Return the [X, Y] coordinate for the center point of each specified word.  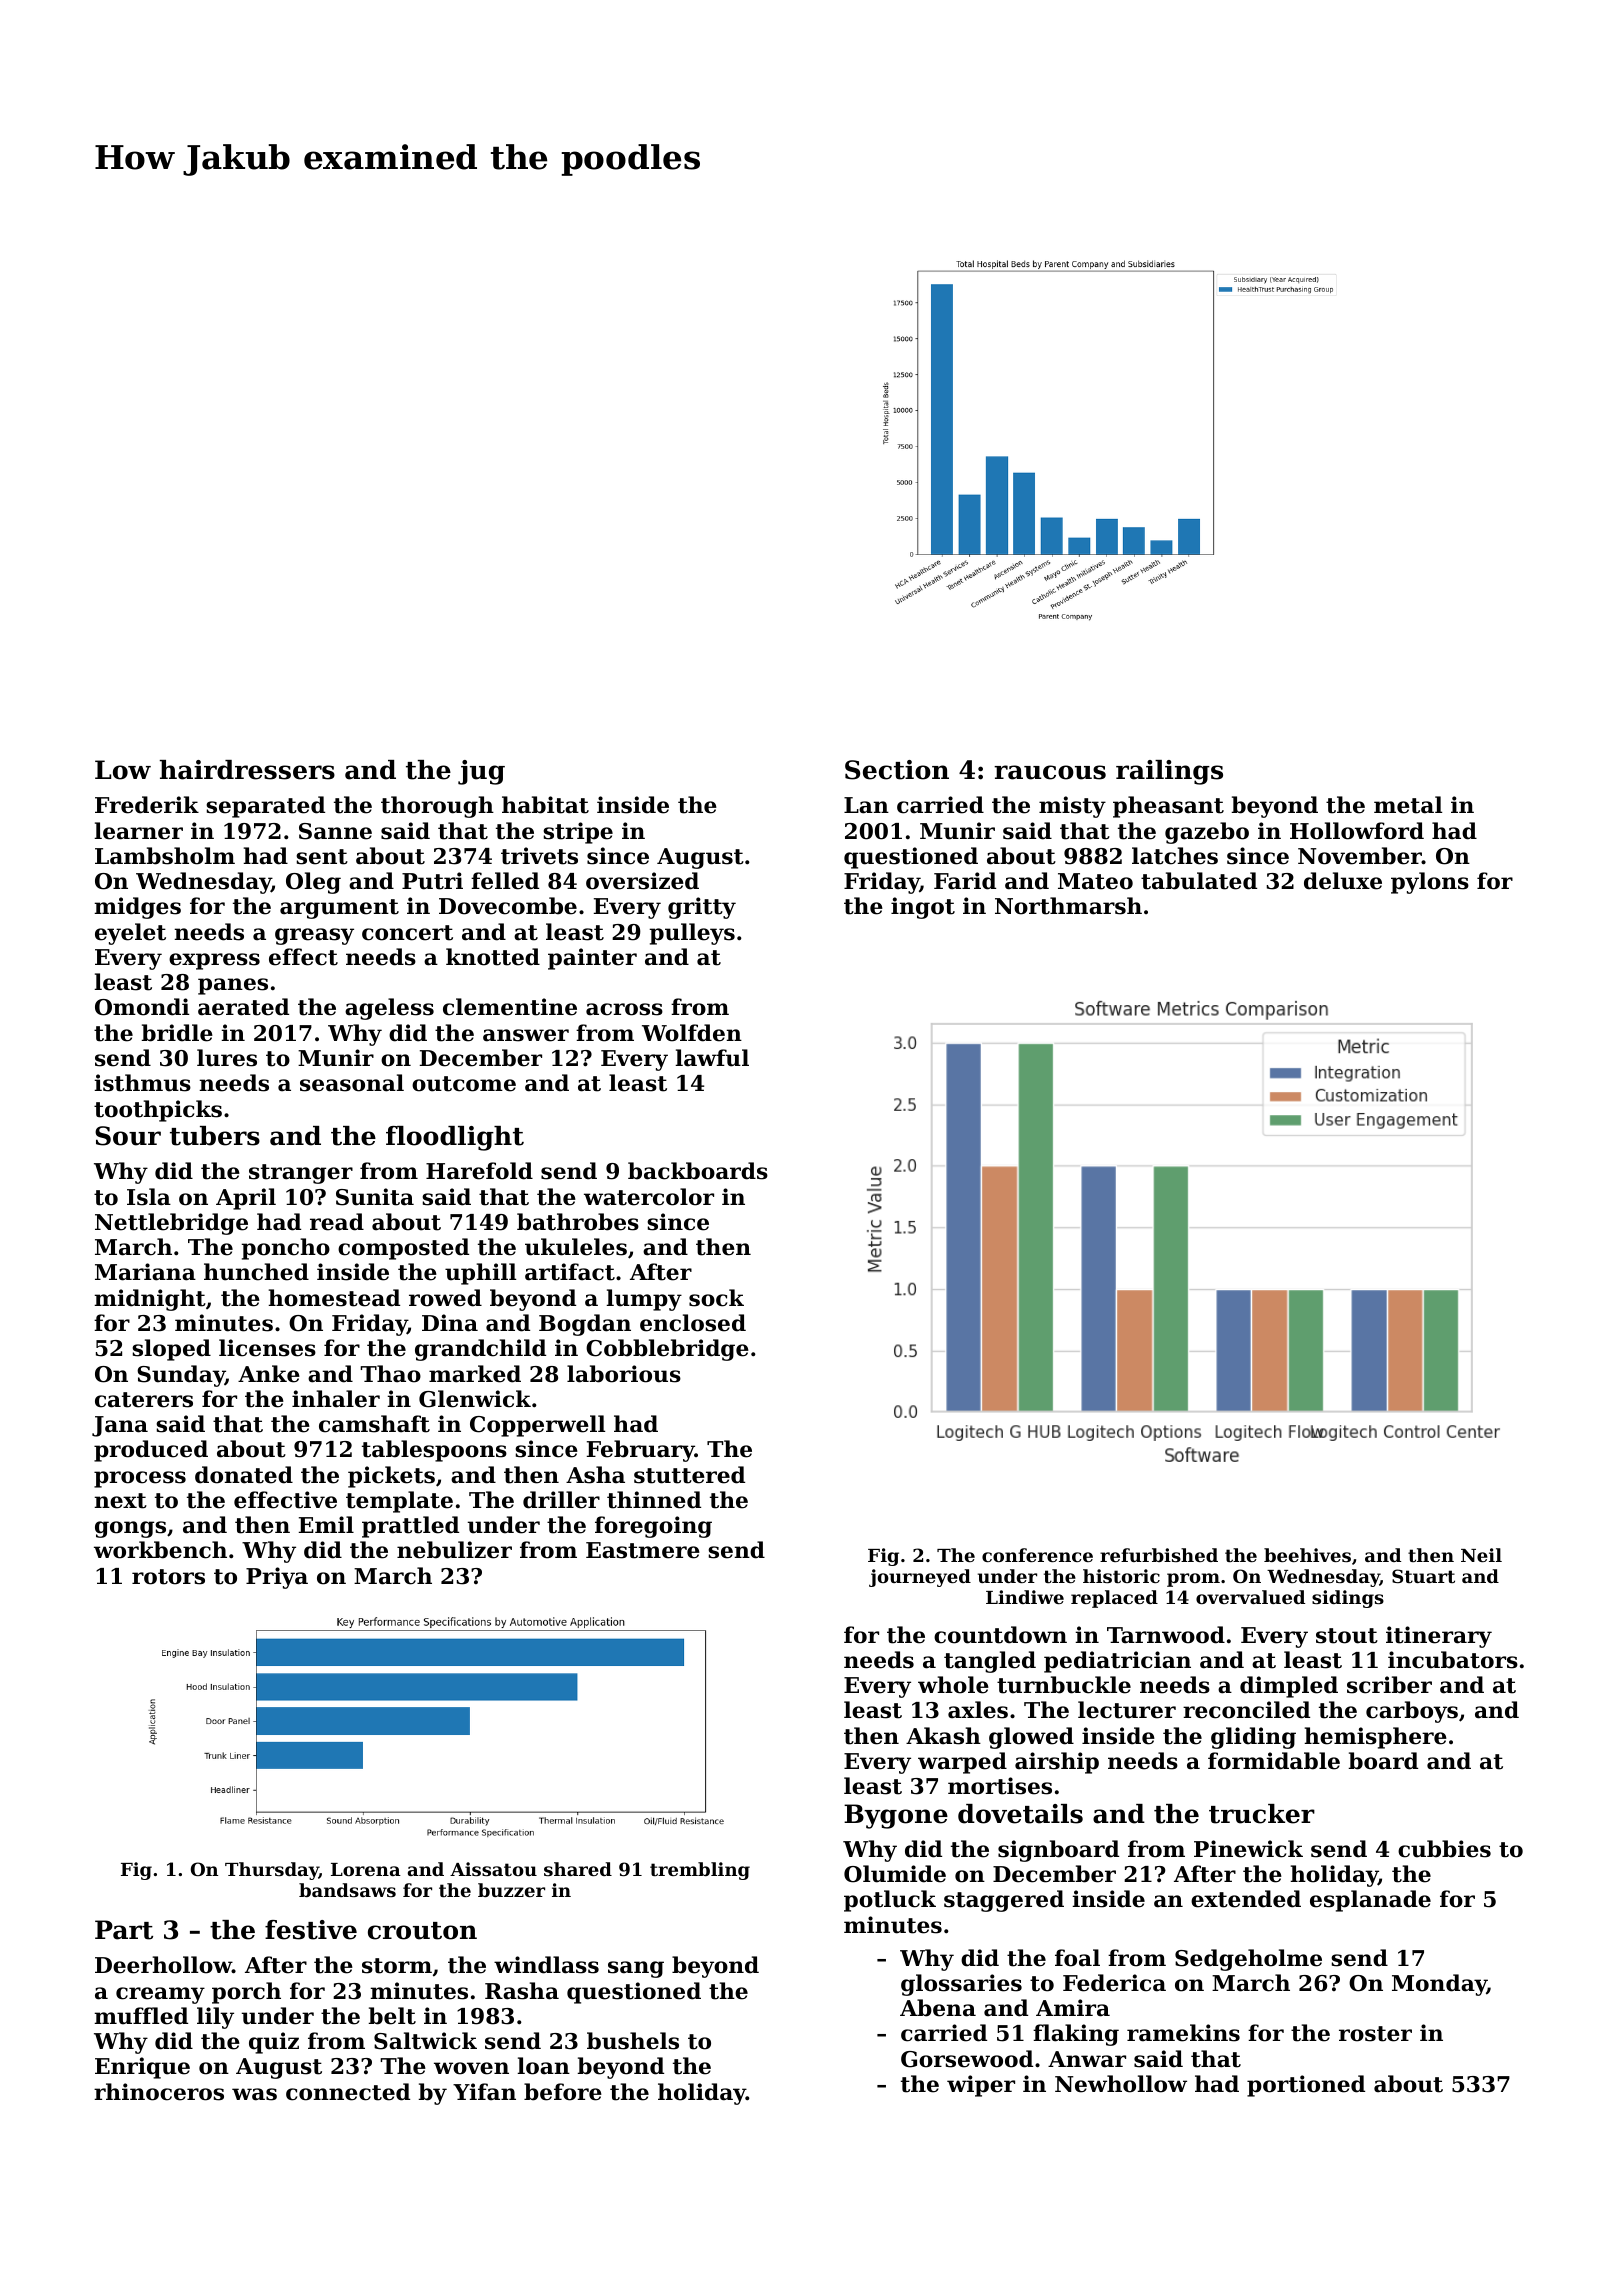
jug [481, 772]
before [563, 2092]
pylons [1430, 883]
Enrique [142, 2068]
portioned [1306, 2086]
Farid [965, 881]
